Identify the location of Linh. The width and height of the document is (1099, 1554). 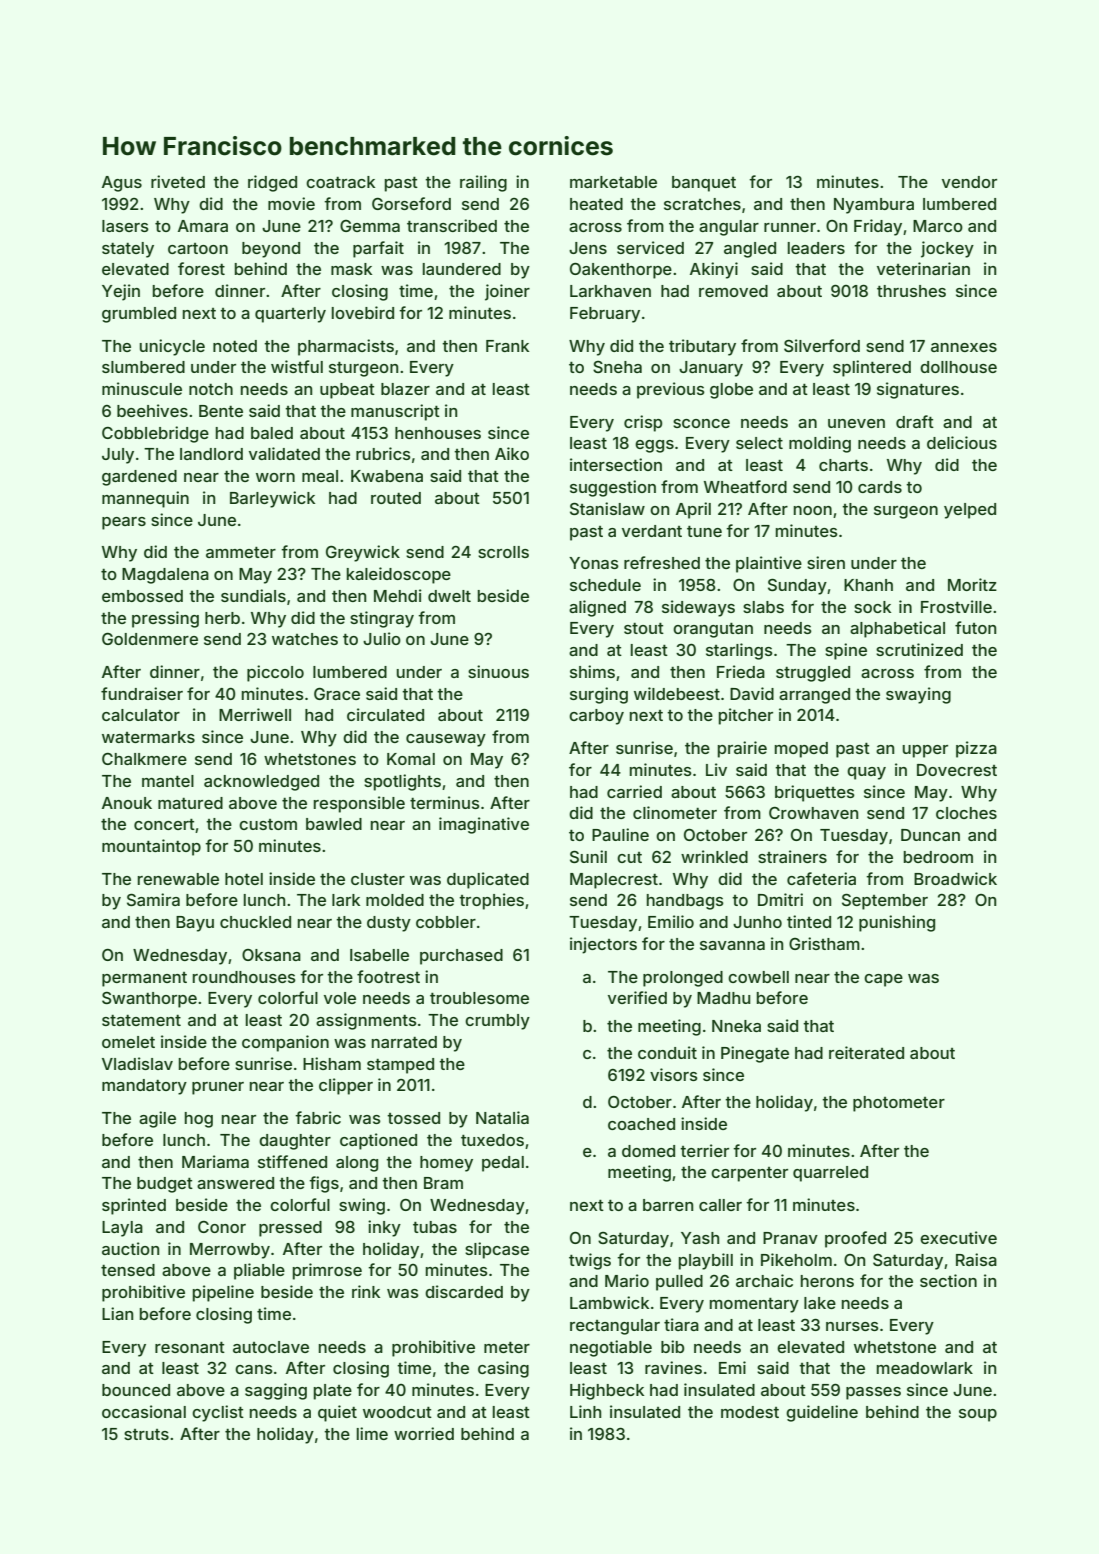
(585, 1411).
